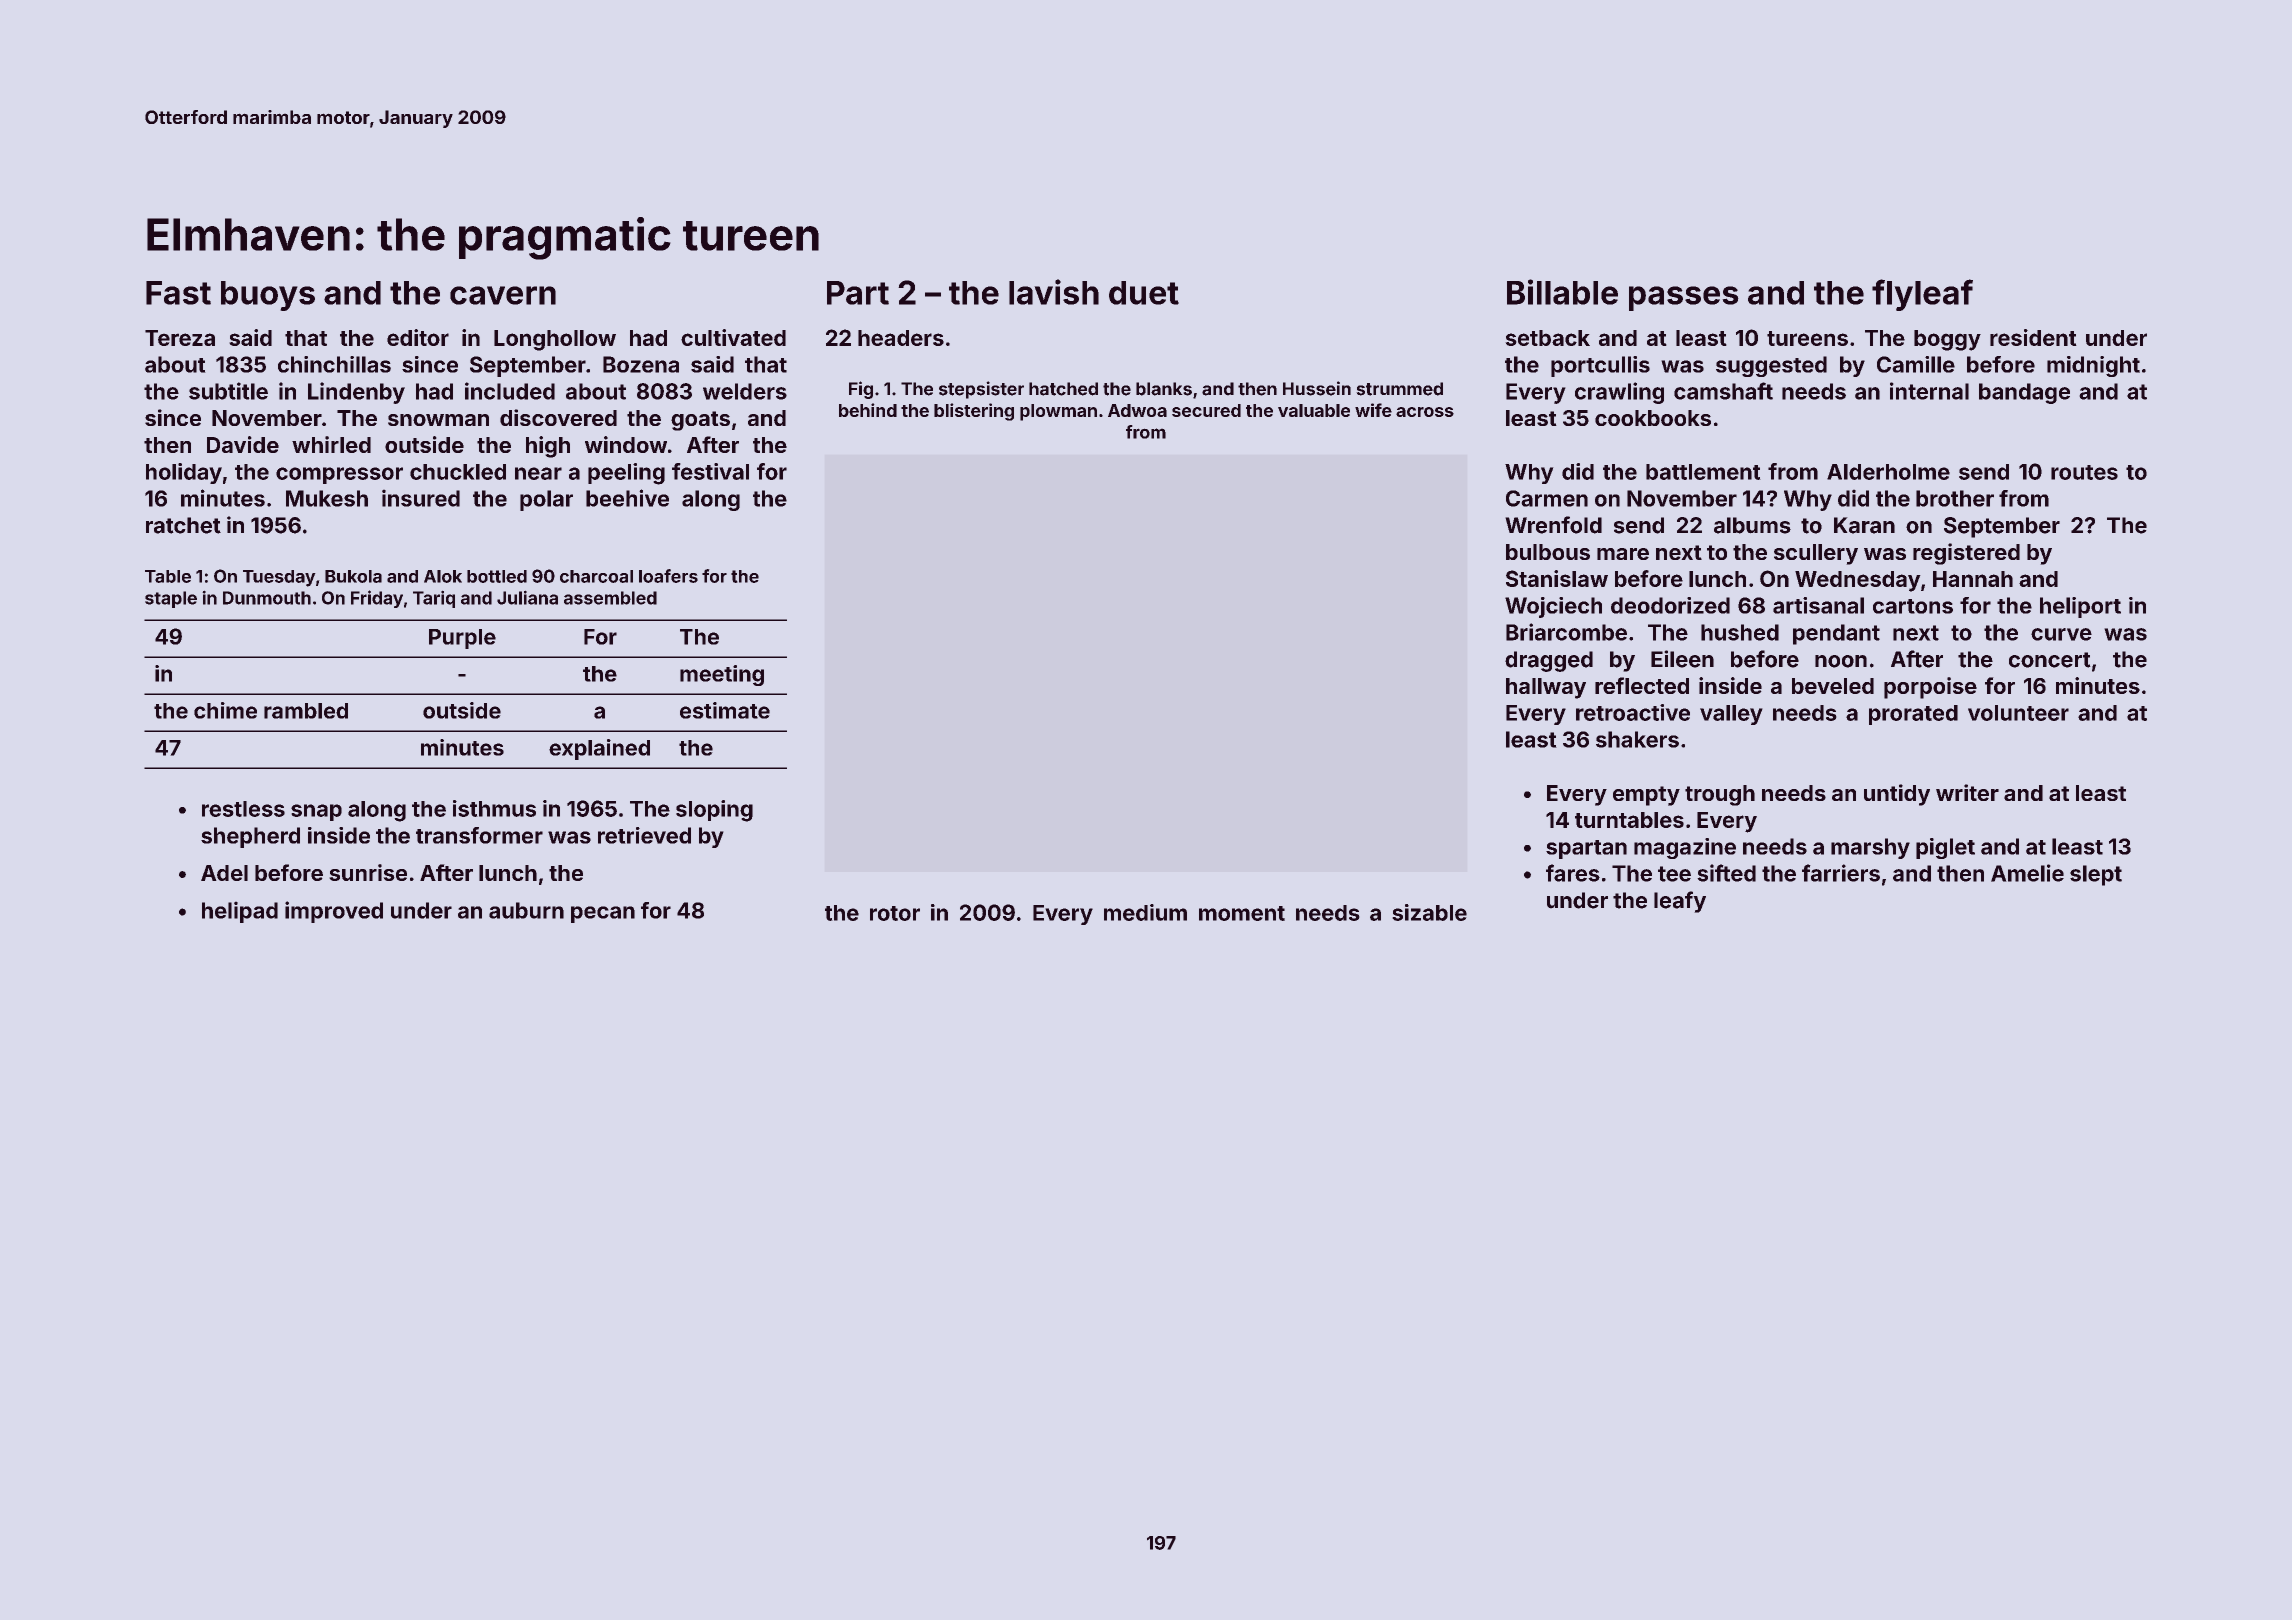 The width and height of the page is (2292, 1620). What do you see at coordinates (2024, 393) in the page?
I see `bandage` at bounding box center [2024, 393].
